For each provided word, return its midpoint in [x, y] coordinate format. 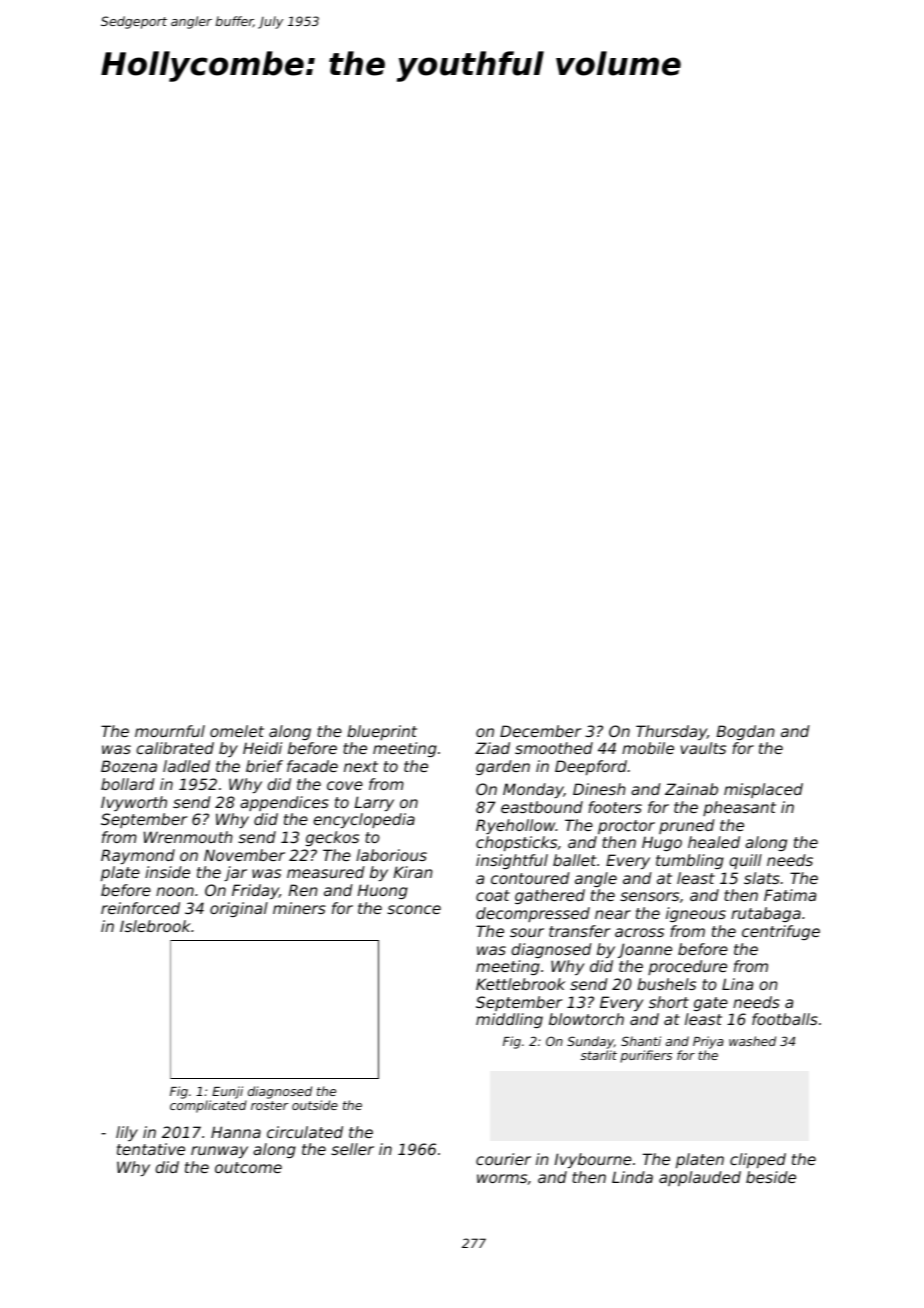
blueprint [382, 732]
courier [503, 1159]
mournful [170, 731]
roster [269, 1105]
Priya [708, 1042]
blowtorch [586, 1019]
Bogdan [746, 732]
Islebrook [155, 926]
